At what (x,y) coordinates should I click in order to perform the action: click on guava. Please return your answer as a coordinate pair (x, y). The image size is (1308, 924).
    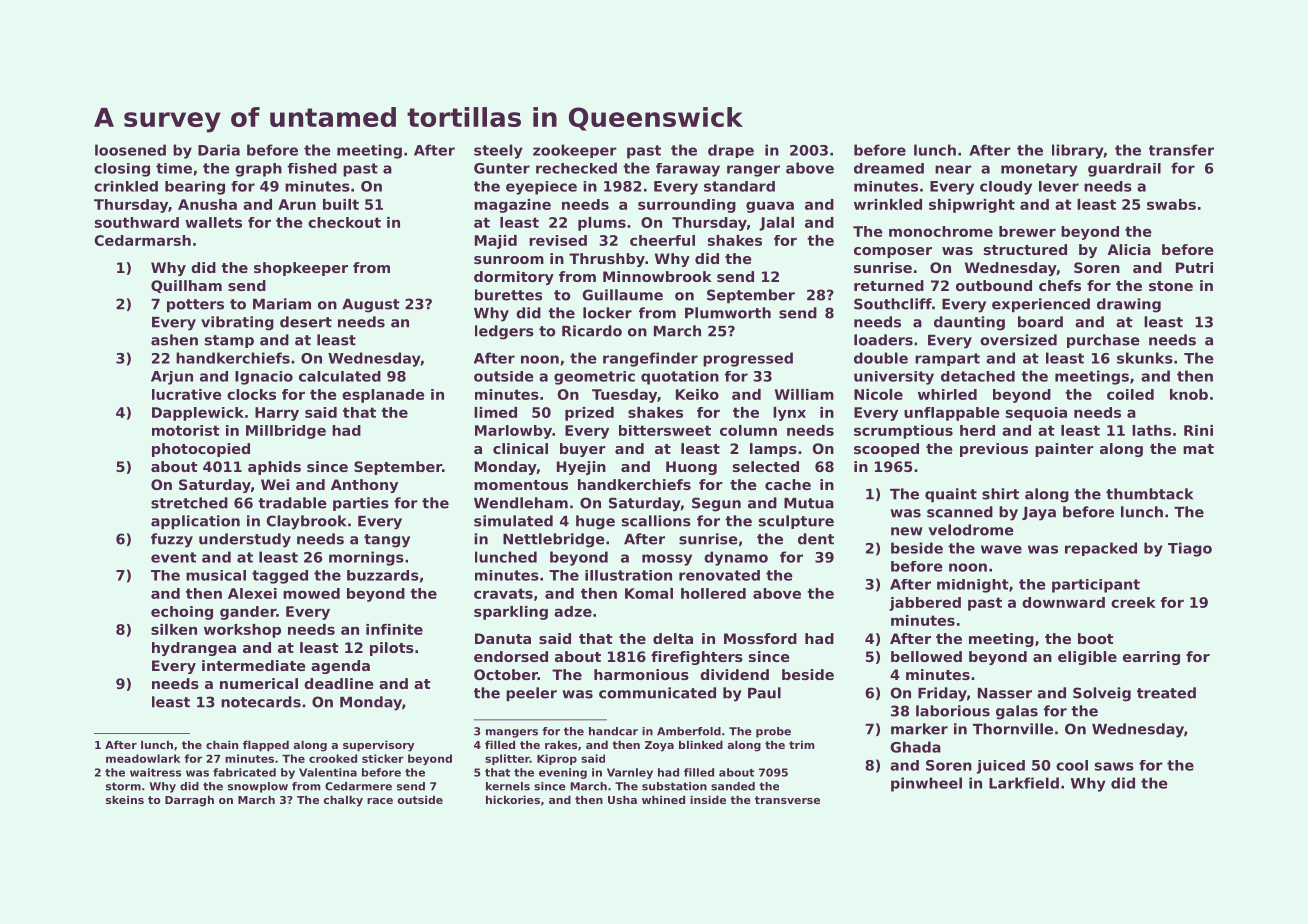
    Looking at the image, I should click on (770, 207).
